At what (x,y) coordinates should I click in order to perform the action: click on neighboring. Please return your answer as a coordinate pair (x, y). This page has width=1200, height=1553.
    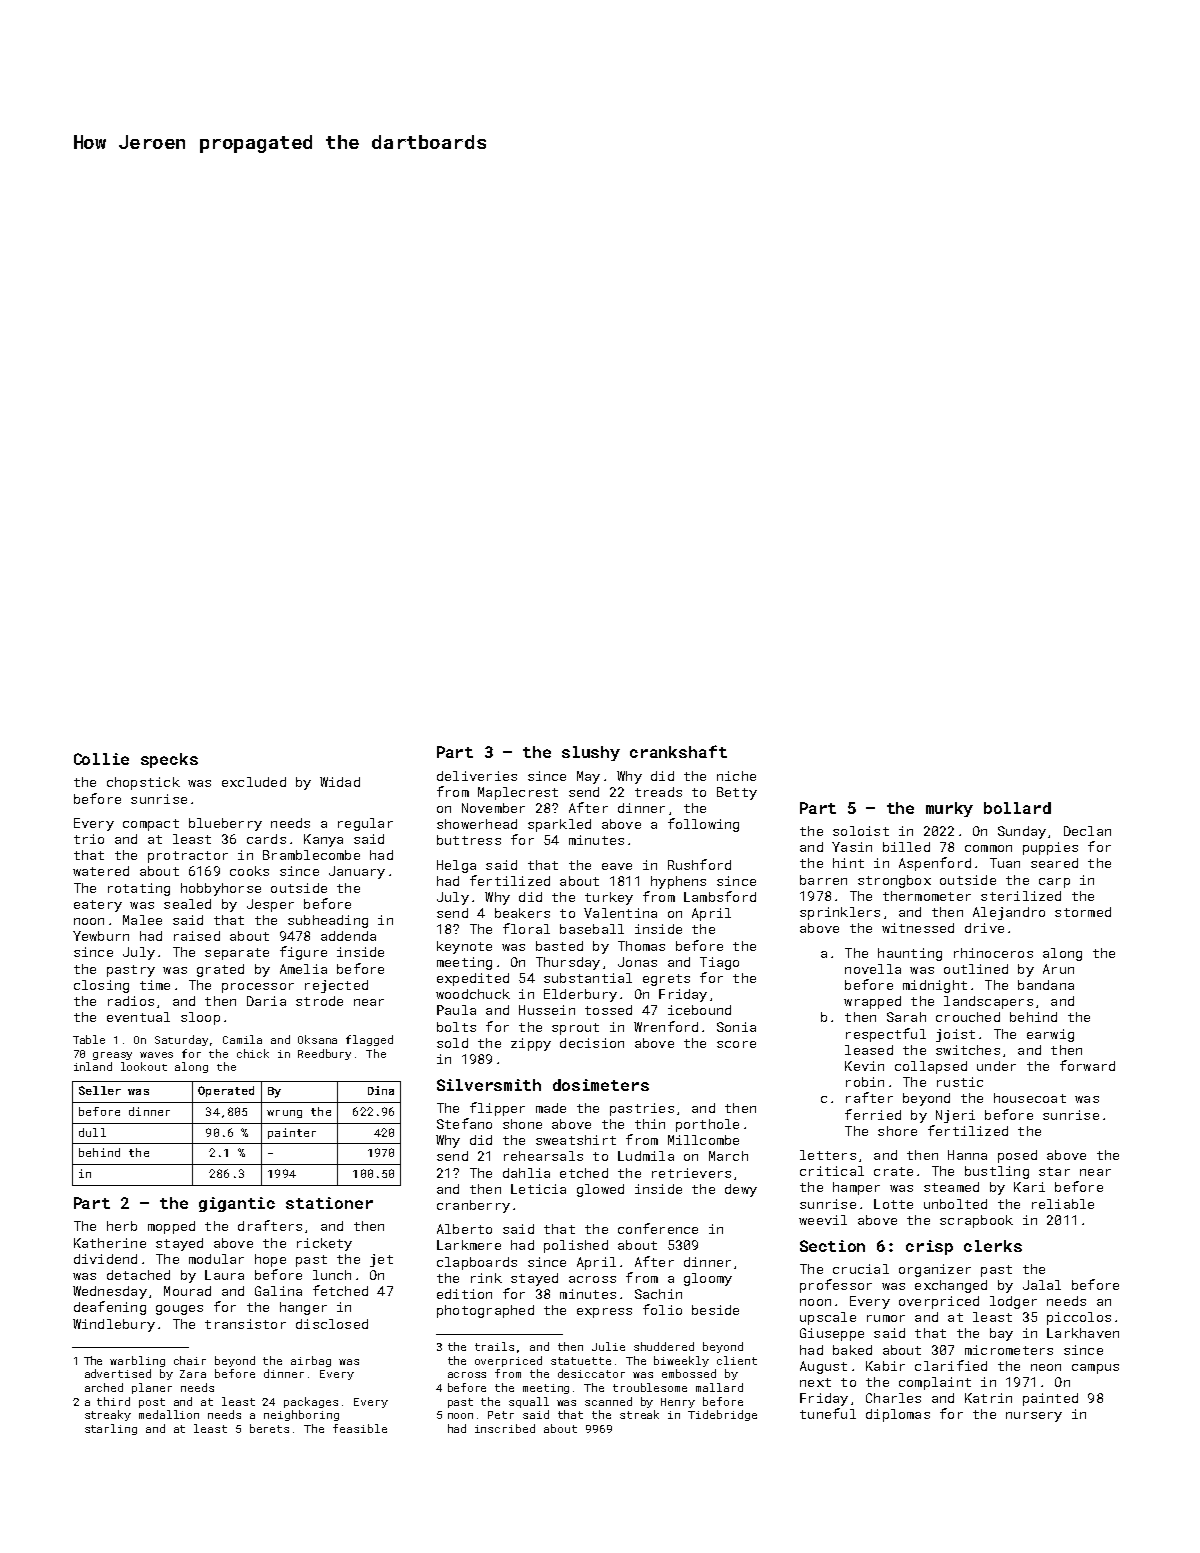
    Looking at the image, I should click on (301, 1415).
